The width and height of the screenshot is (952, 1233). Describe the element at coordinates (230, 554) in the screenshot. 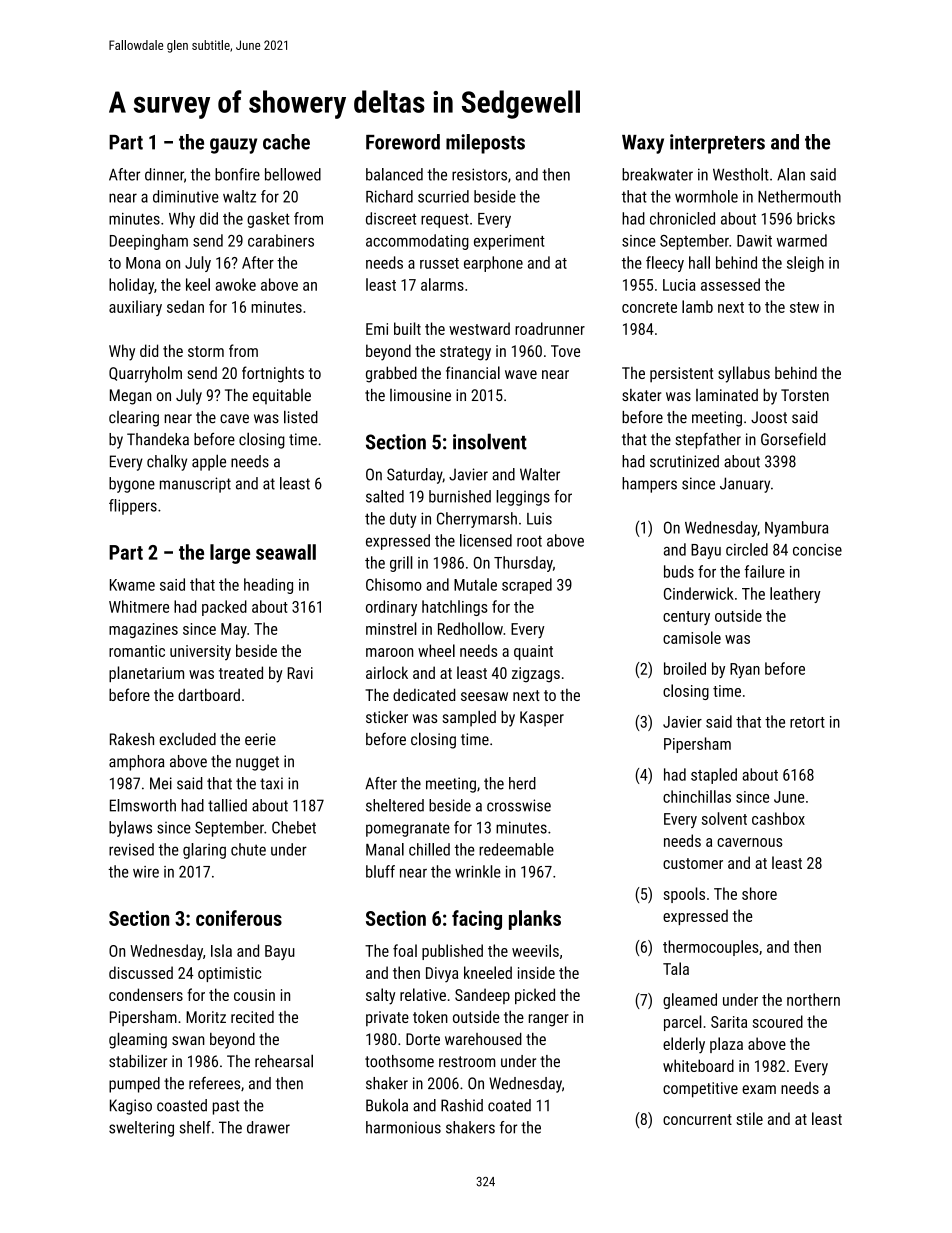

I see `large` at that location.
